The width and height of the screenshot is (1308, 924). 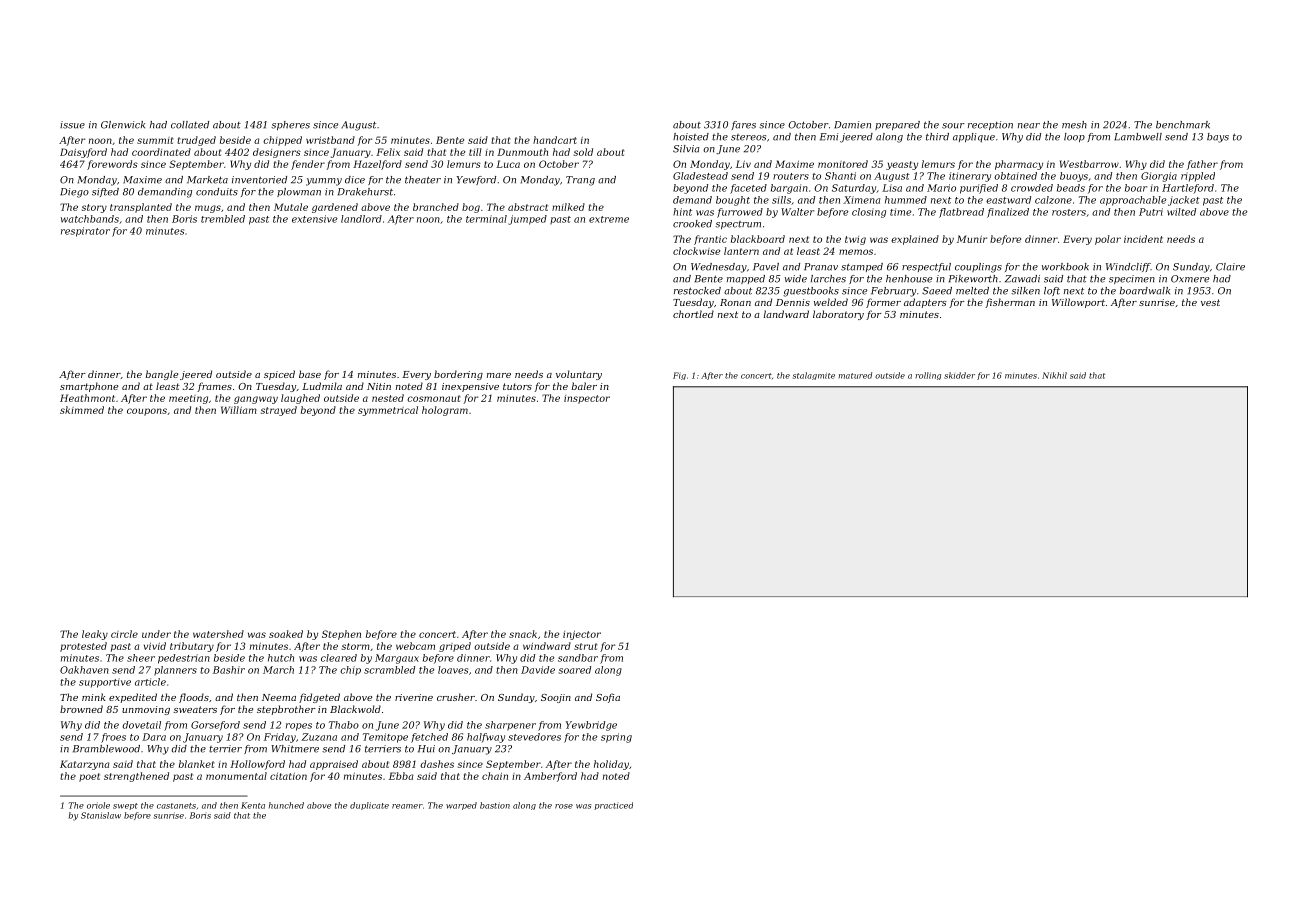 I want to click on Stanislaw, so click(x=101, y=815).
